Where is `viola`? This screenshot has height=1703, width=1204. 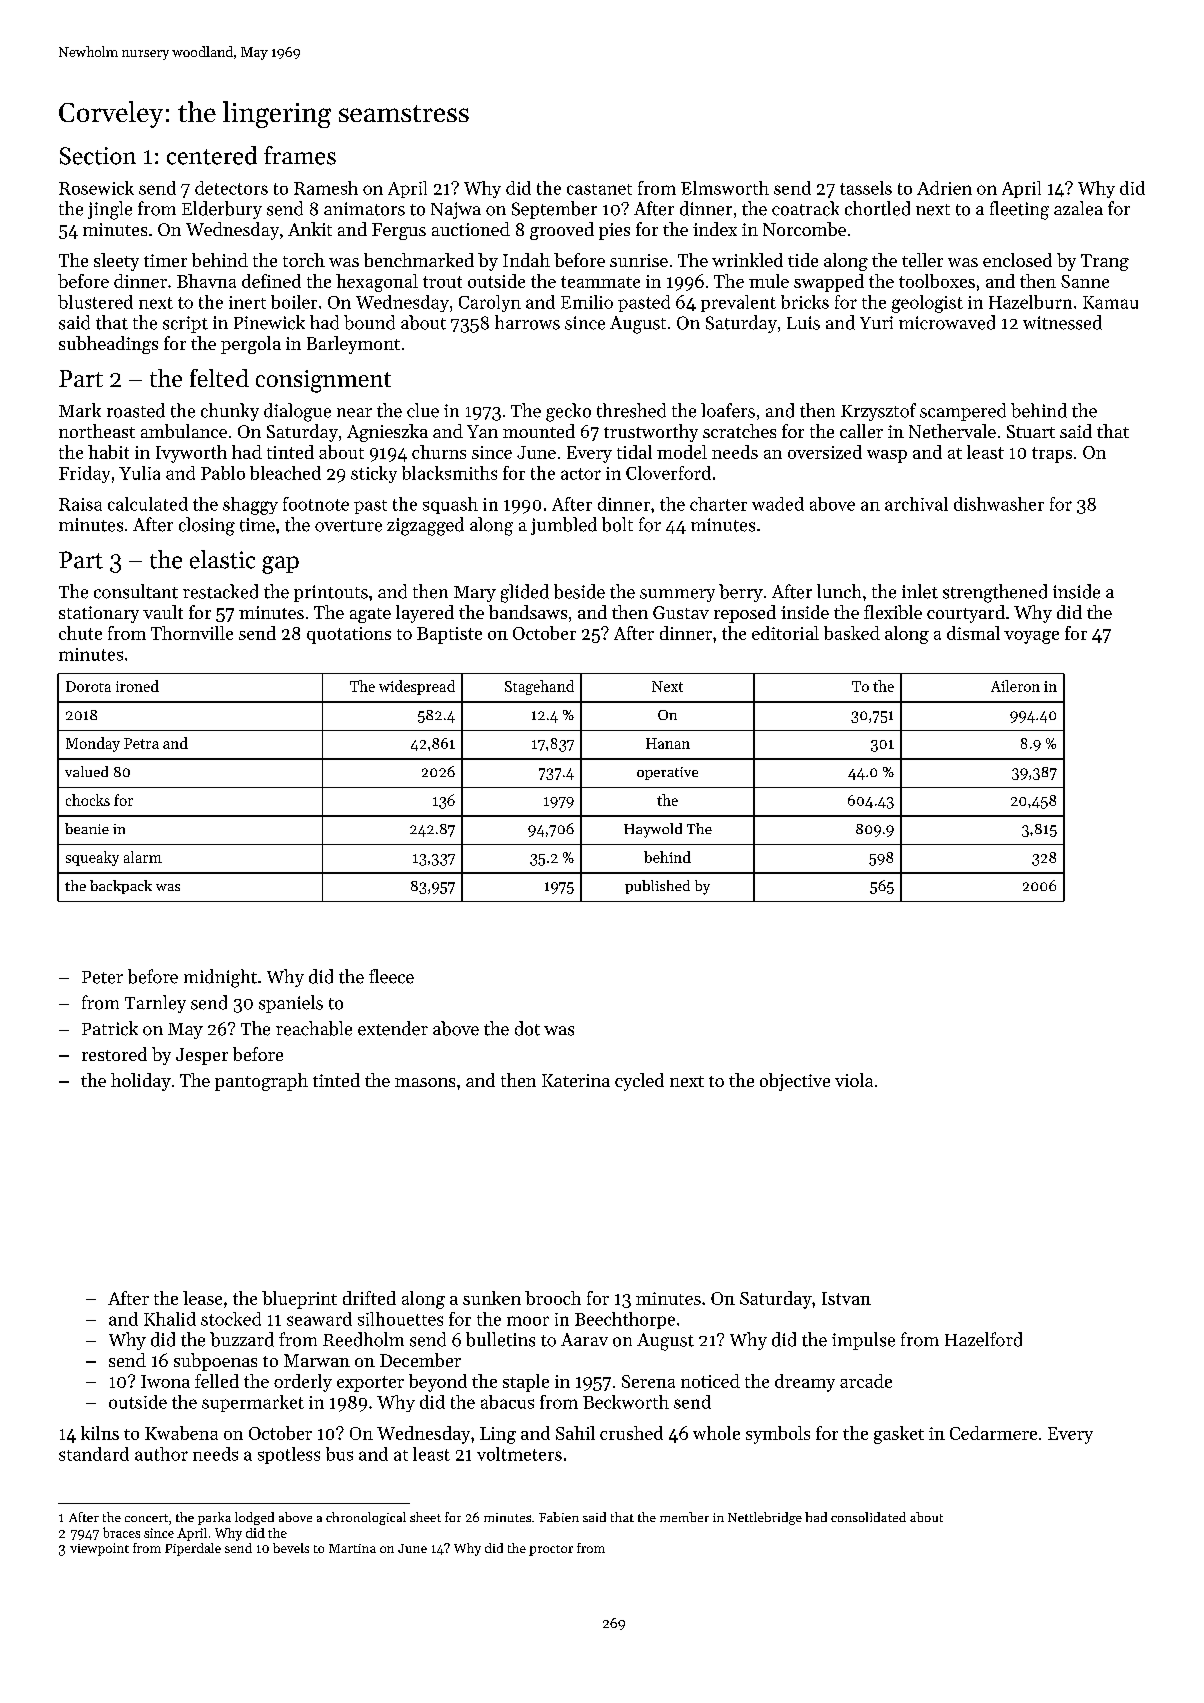
viola is located at coordinates (854, 1080).
